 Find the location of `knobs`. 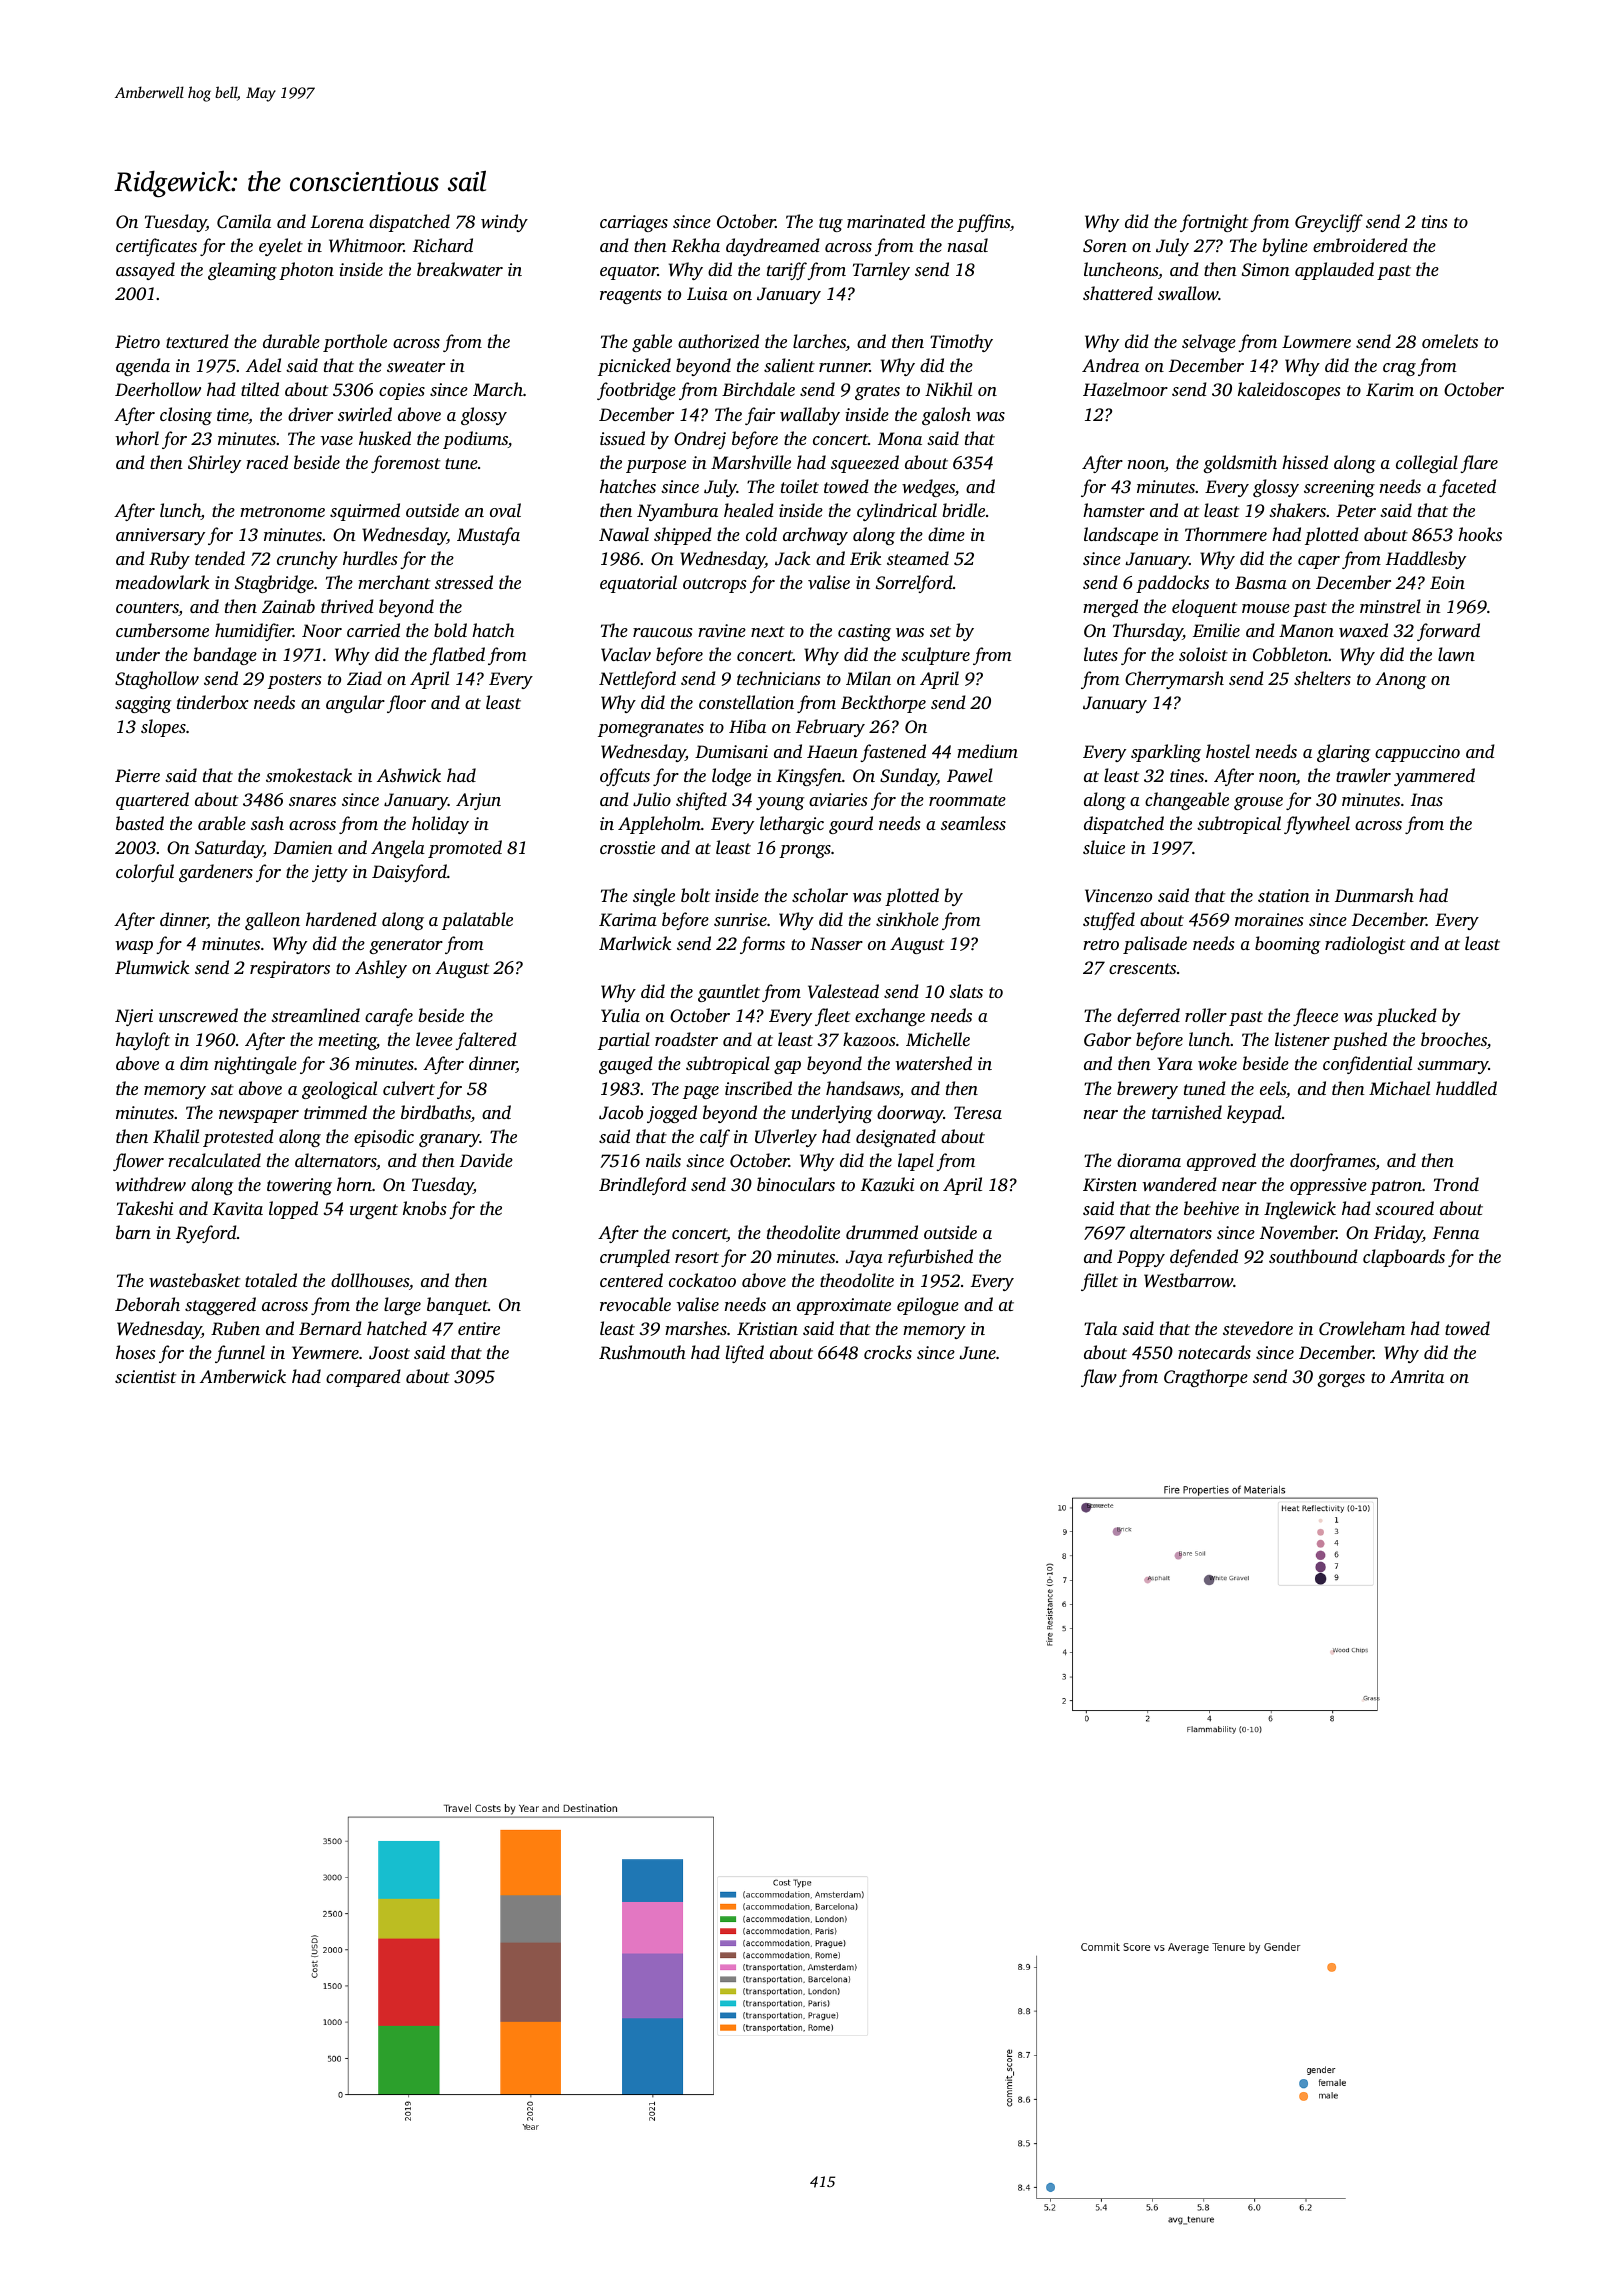

knobs is located at coordinates (424, 1208).
